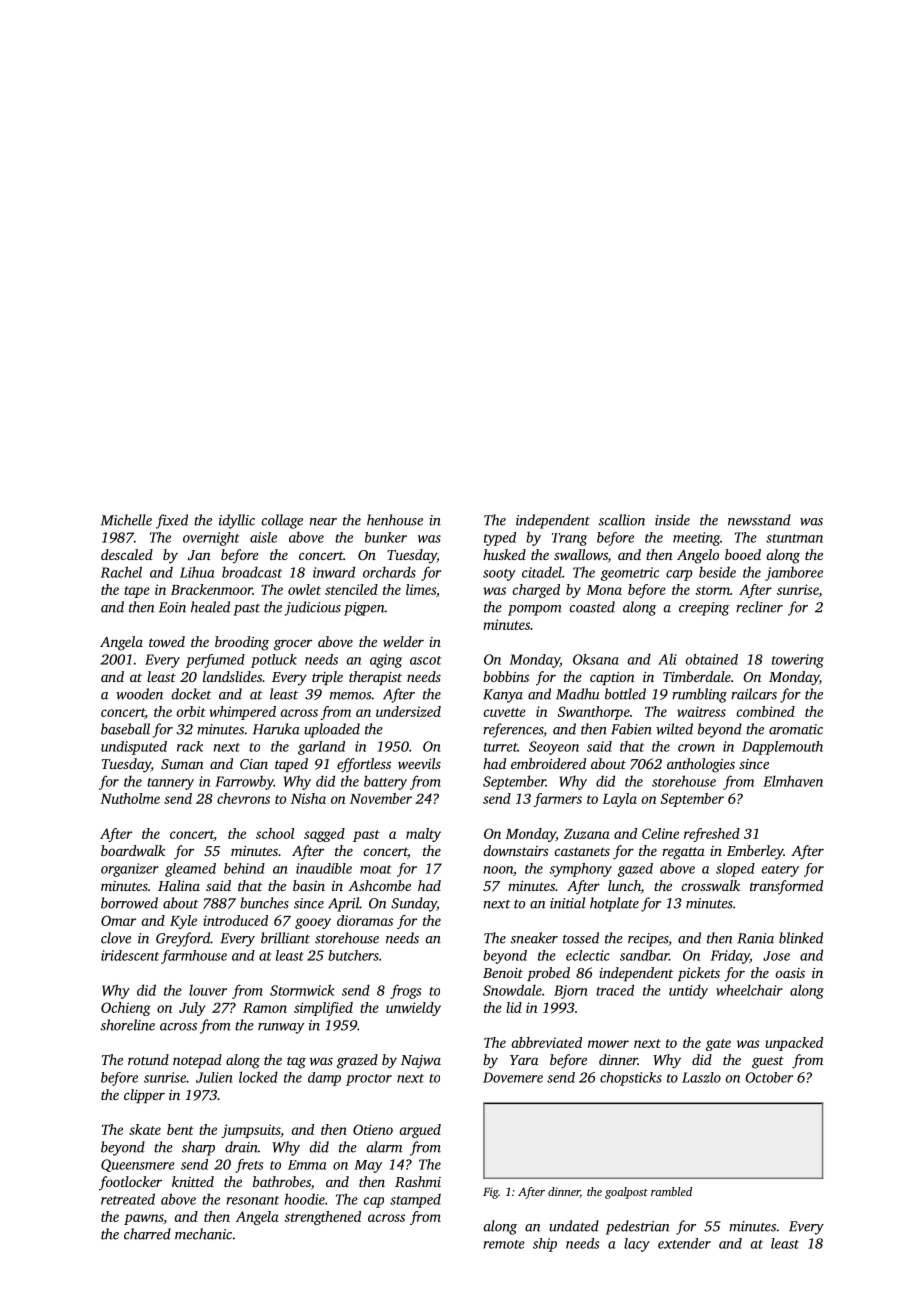  What do you see at coordinates (622, 520) in the document?
I see `scallion` at bounding box center [622, 520].
